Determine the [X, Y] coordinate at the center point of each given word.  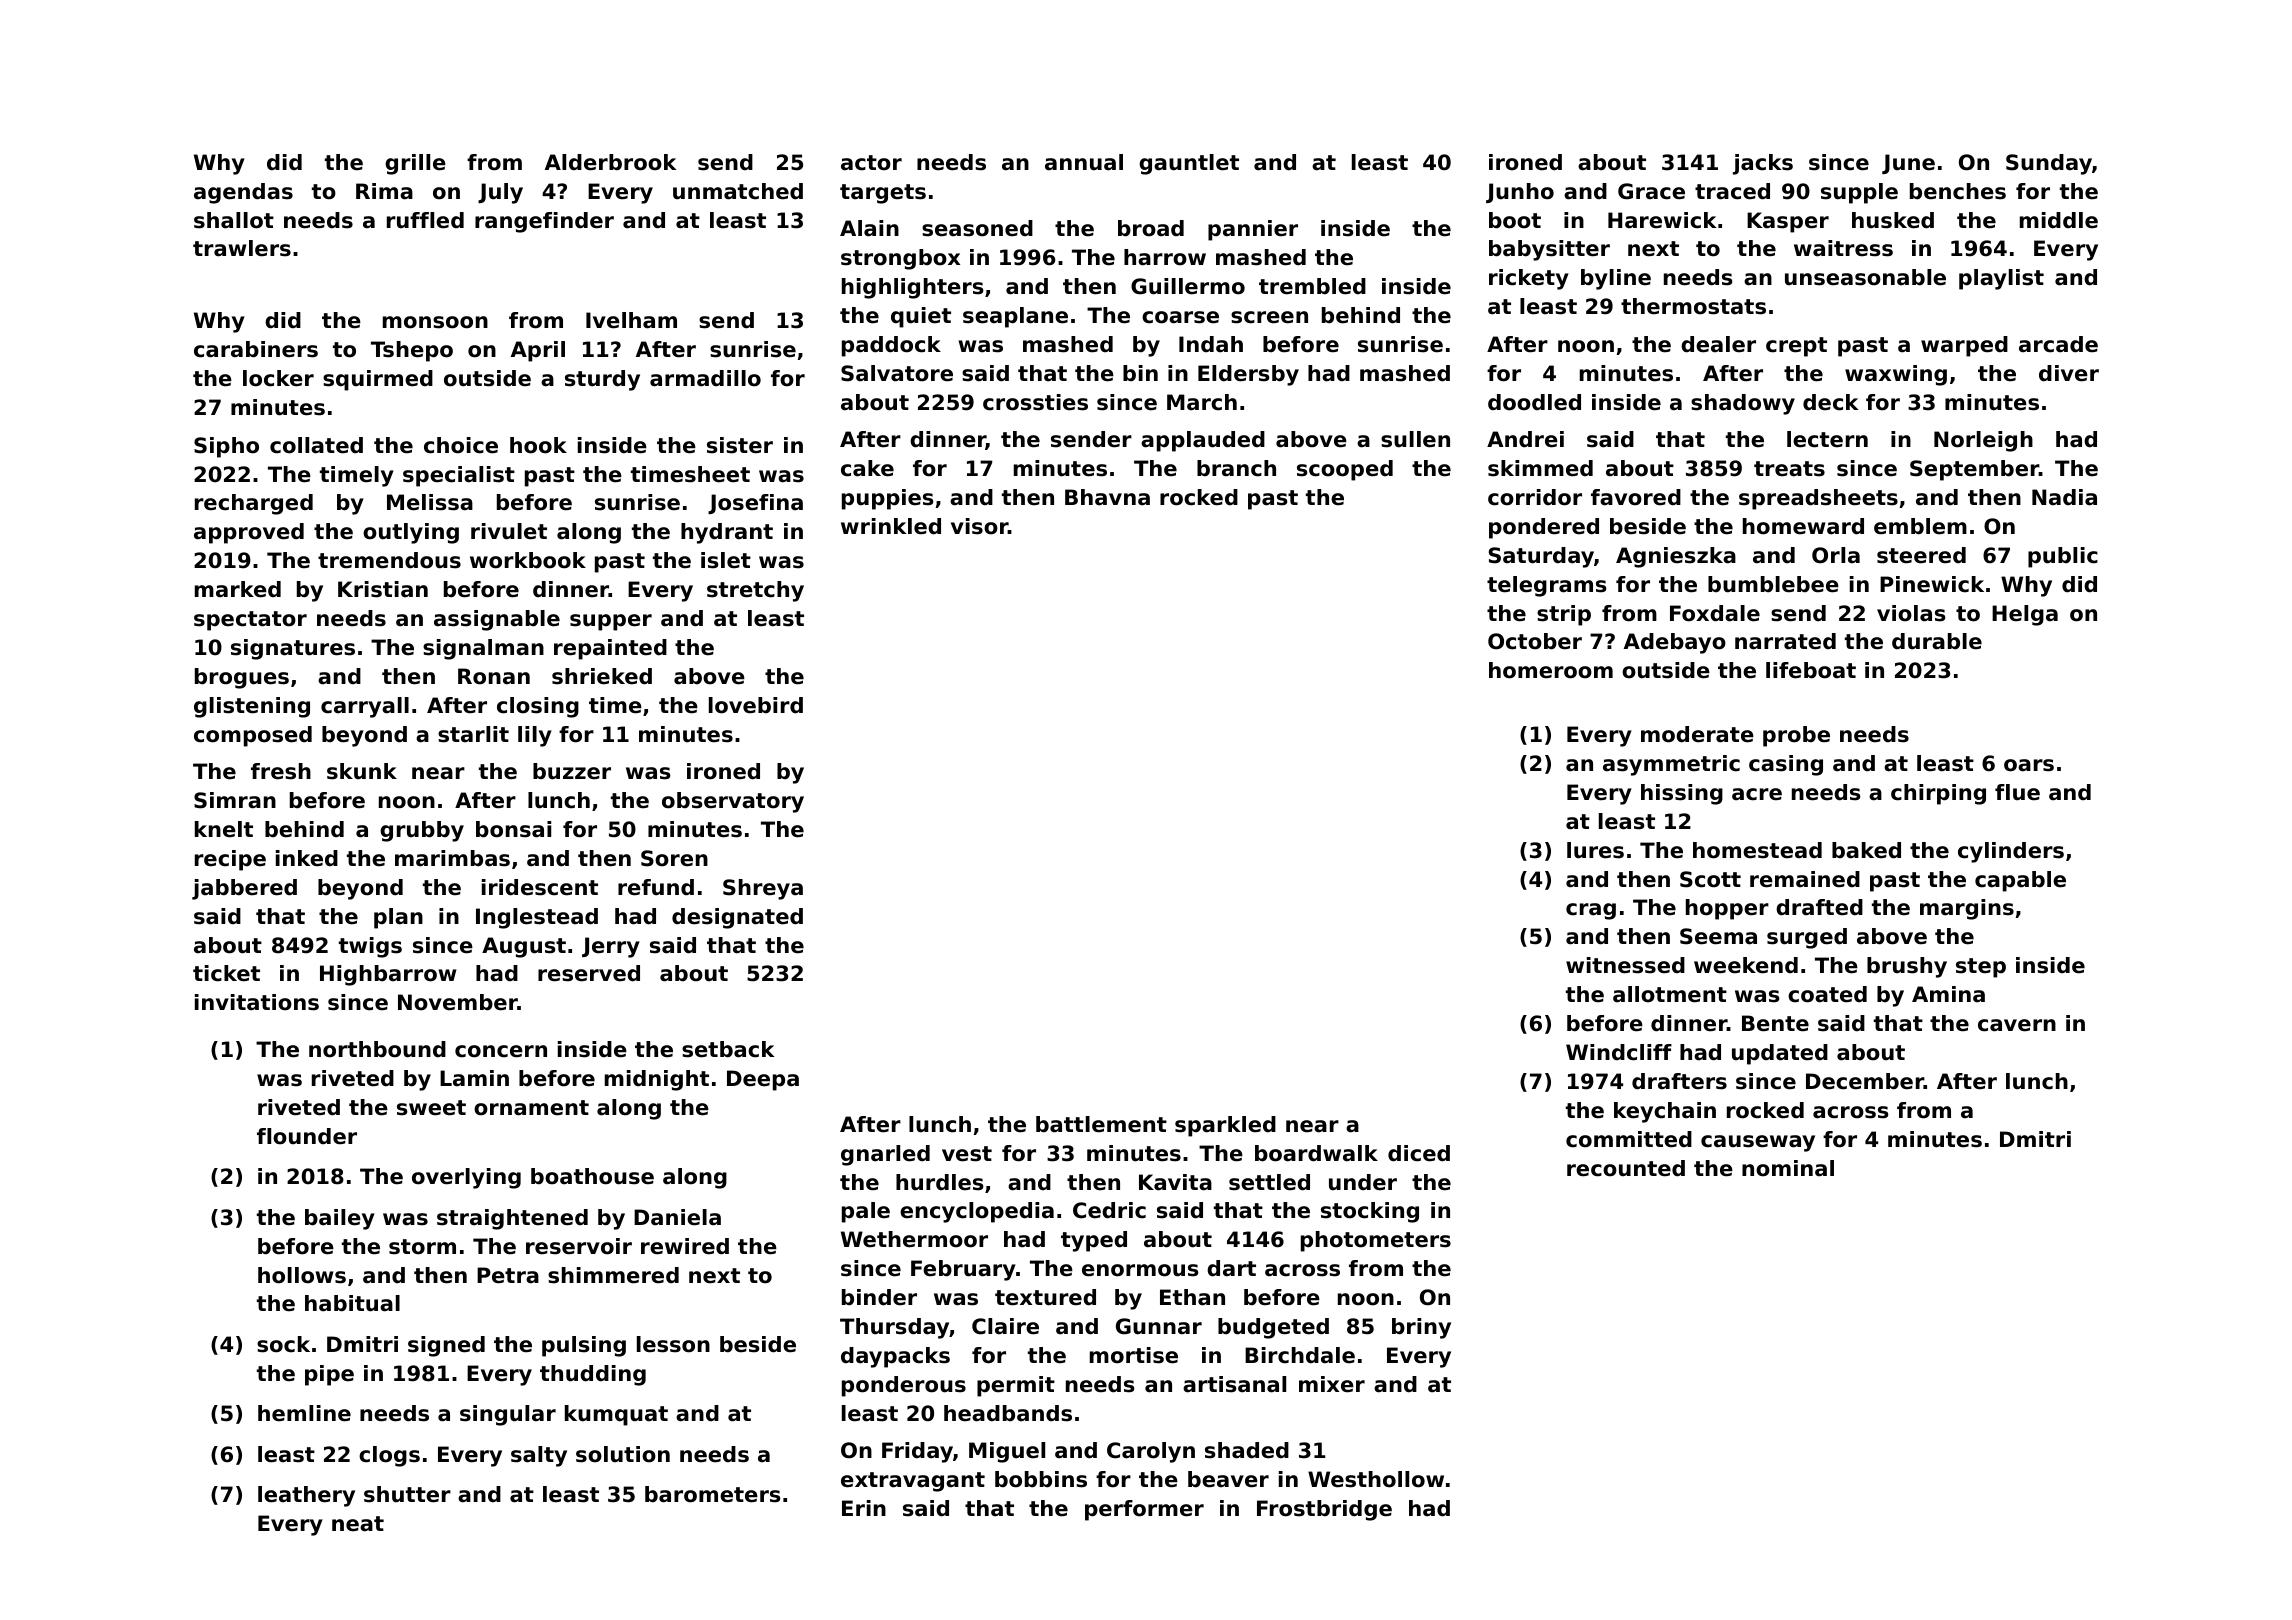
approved [249, 533]
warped [1964, 346]
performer [1144, 1510]
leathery [306, 1496]
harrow [1165, 257]
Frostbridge [1324, 1510]
